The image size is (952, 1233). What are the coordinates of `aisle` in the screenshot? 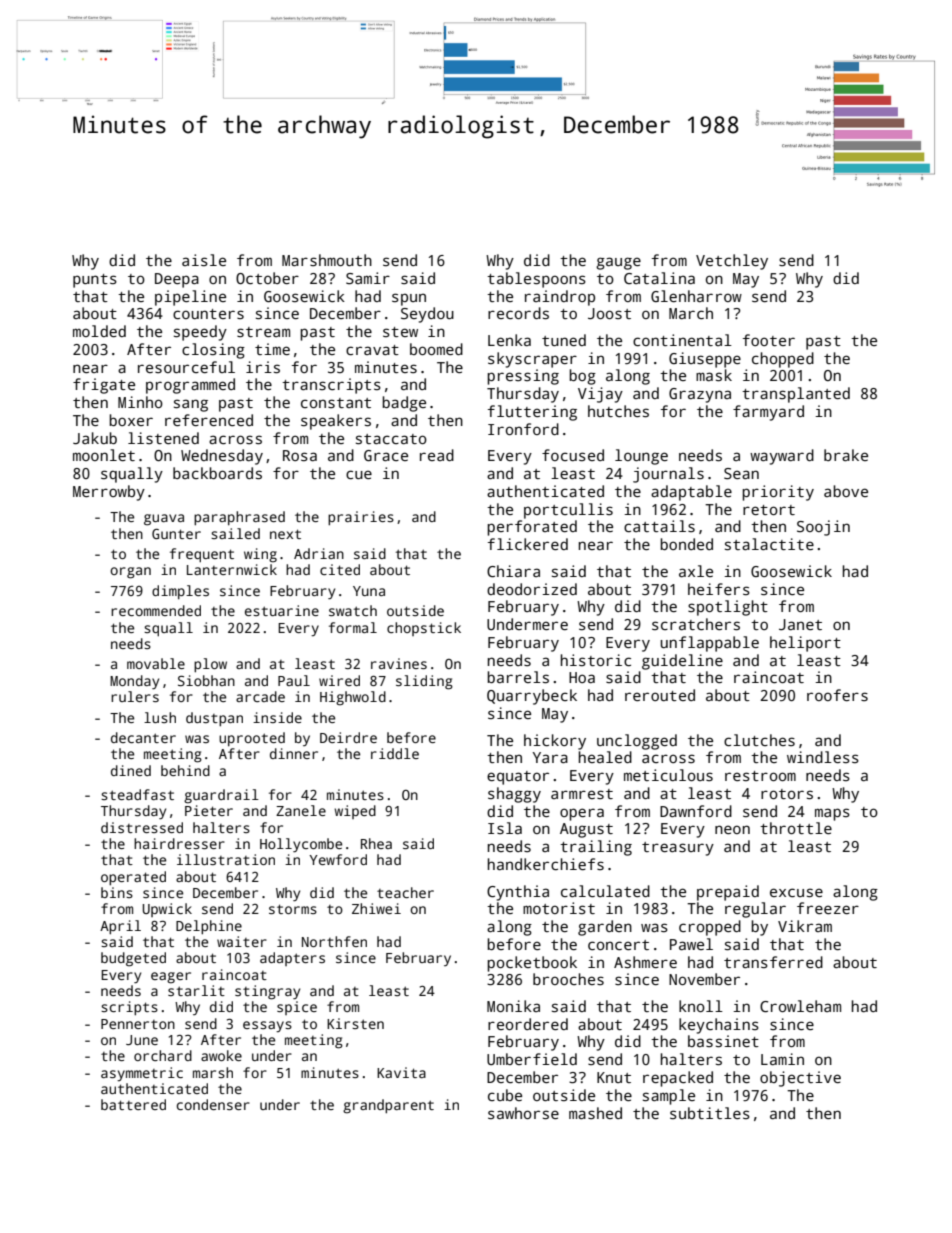 It's located at (204, 260).
